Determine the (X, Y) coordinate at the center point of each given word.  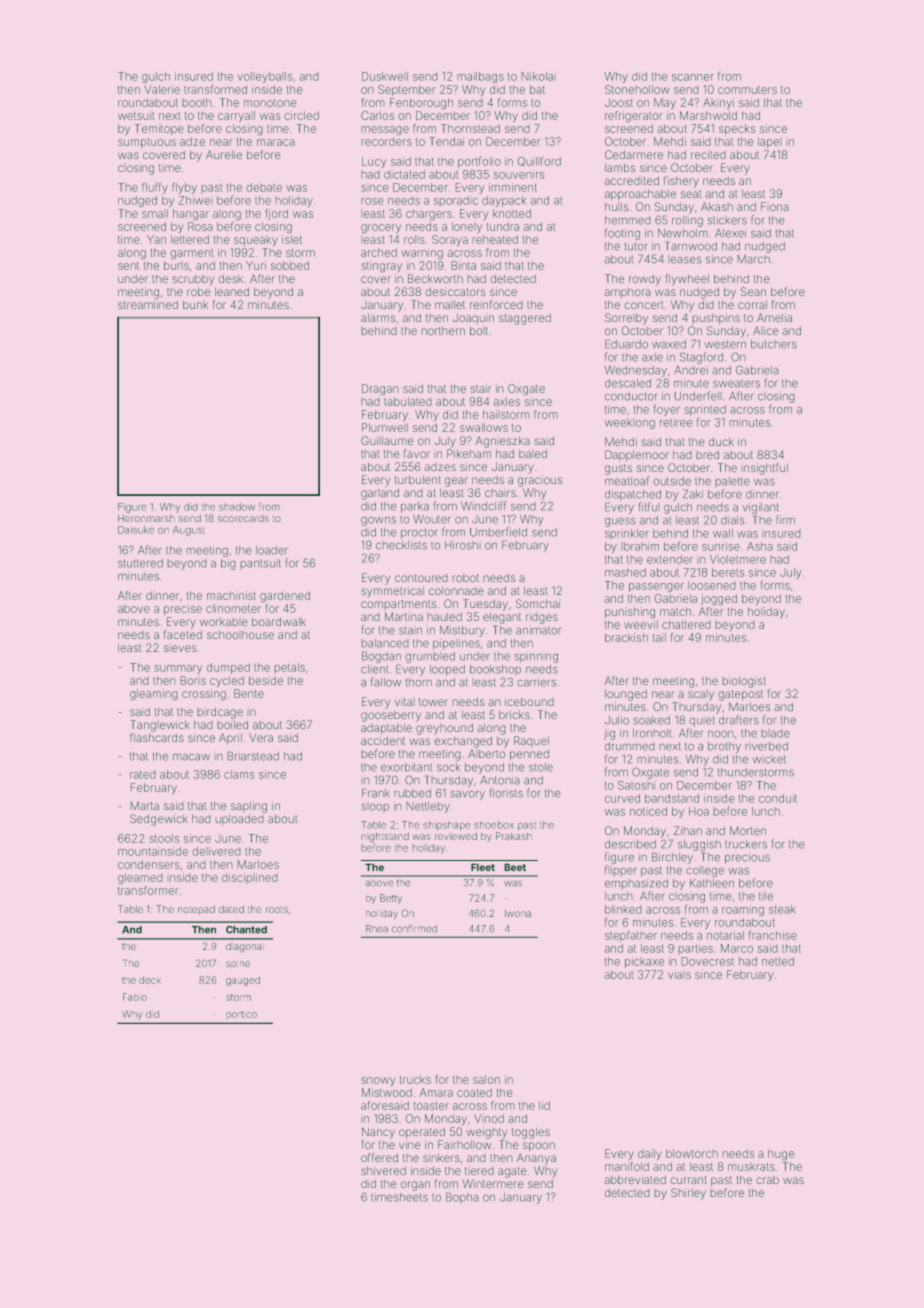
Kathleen (712, 883)
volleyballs (264, 77)
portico (241, 1014)
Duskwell (385, 76)
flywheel (687, 280)
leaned (232, 291)
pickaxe (644, 962)
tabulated (408, 401)
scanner (693, 77)
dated (231, 909)
